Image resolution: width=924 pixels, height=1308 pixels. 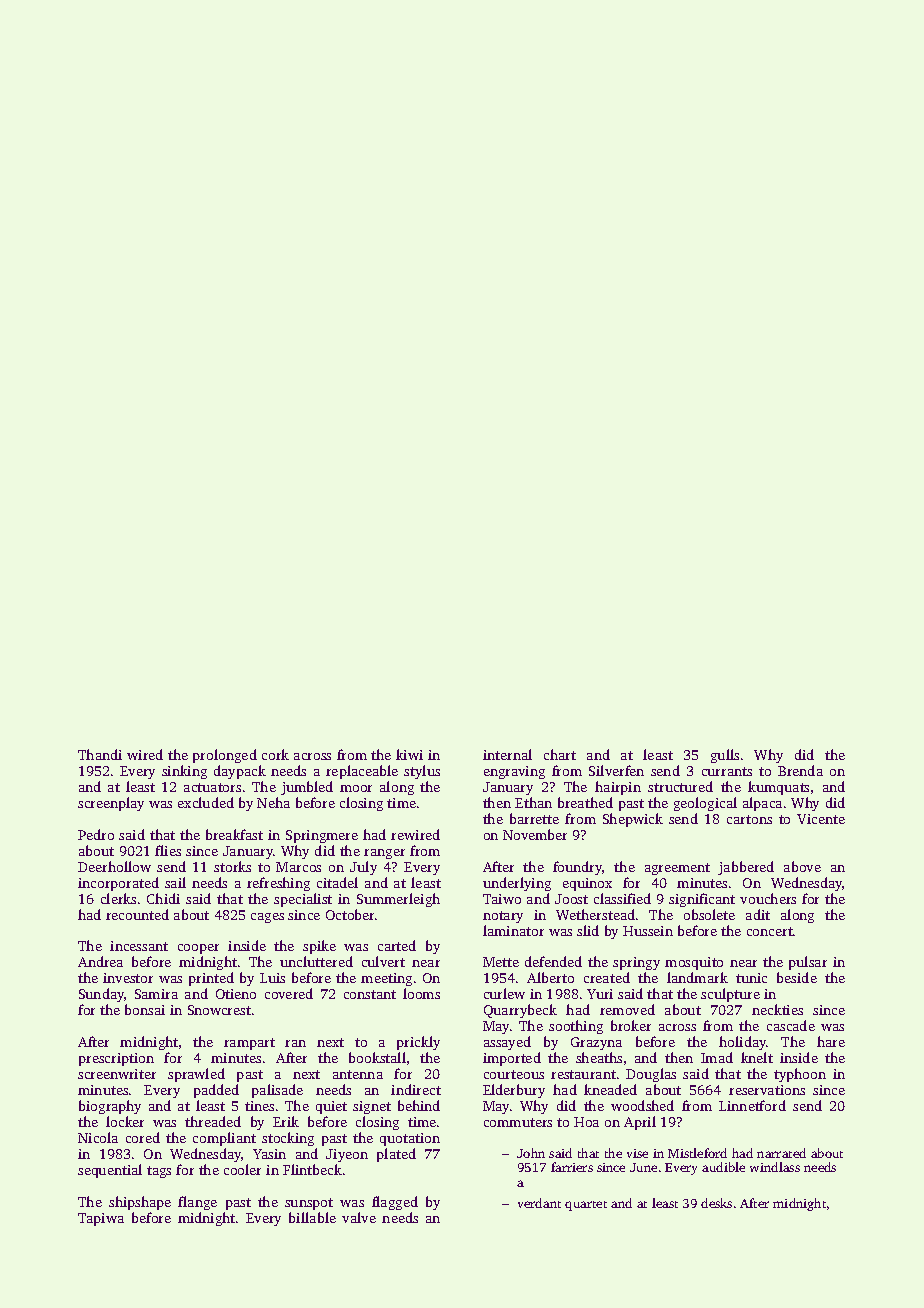 What do you see at coordinates (116, 1059) in the screenshot?
I see `prescription` at bounding box center [116, 1059].
